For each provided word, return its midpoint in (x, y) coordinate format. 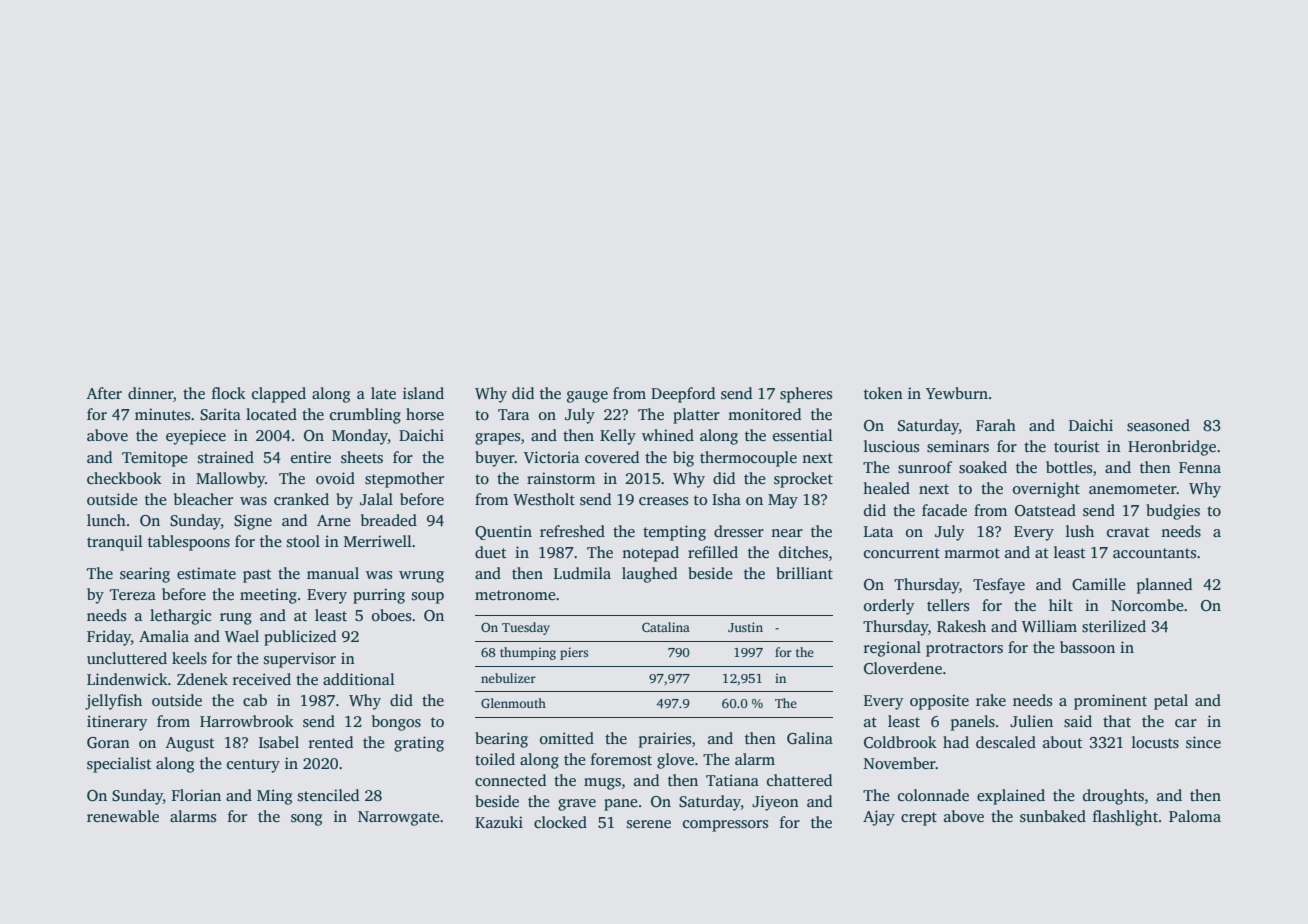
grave (577, 805)
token (883, 393)
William (1049, 626)
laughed (649, 575)
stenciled (328, 795)
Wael (242, 636)
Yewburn (957, 393)
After (104, 393)
